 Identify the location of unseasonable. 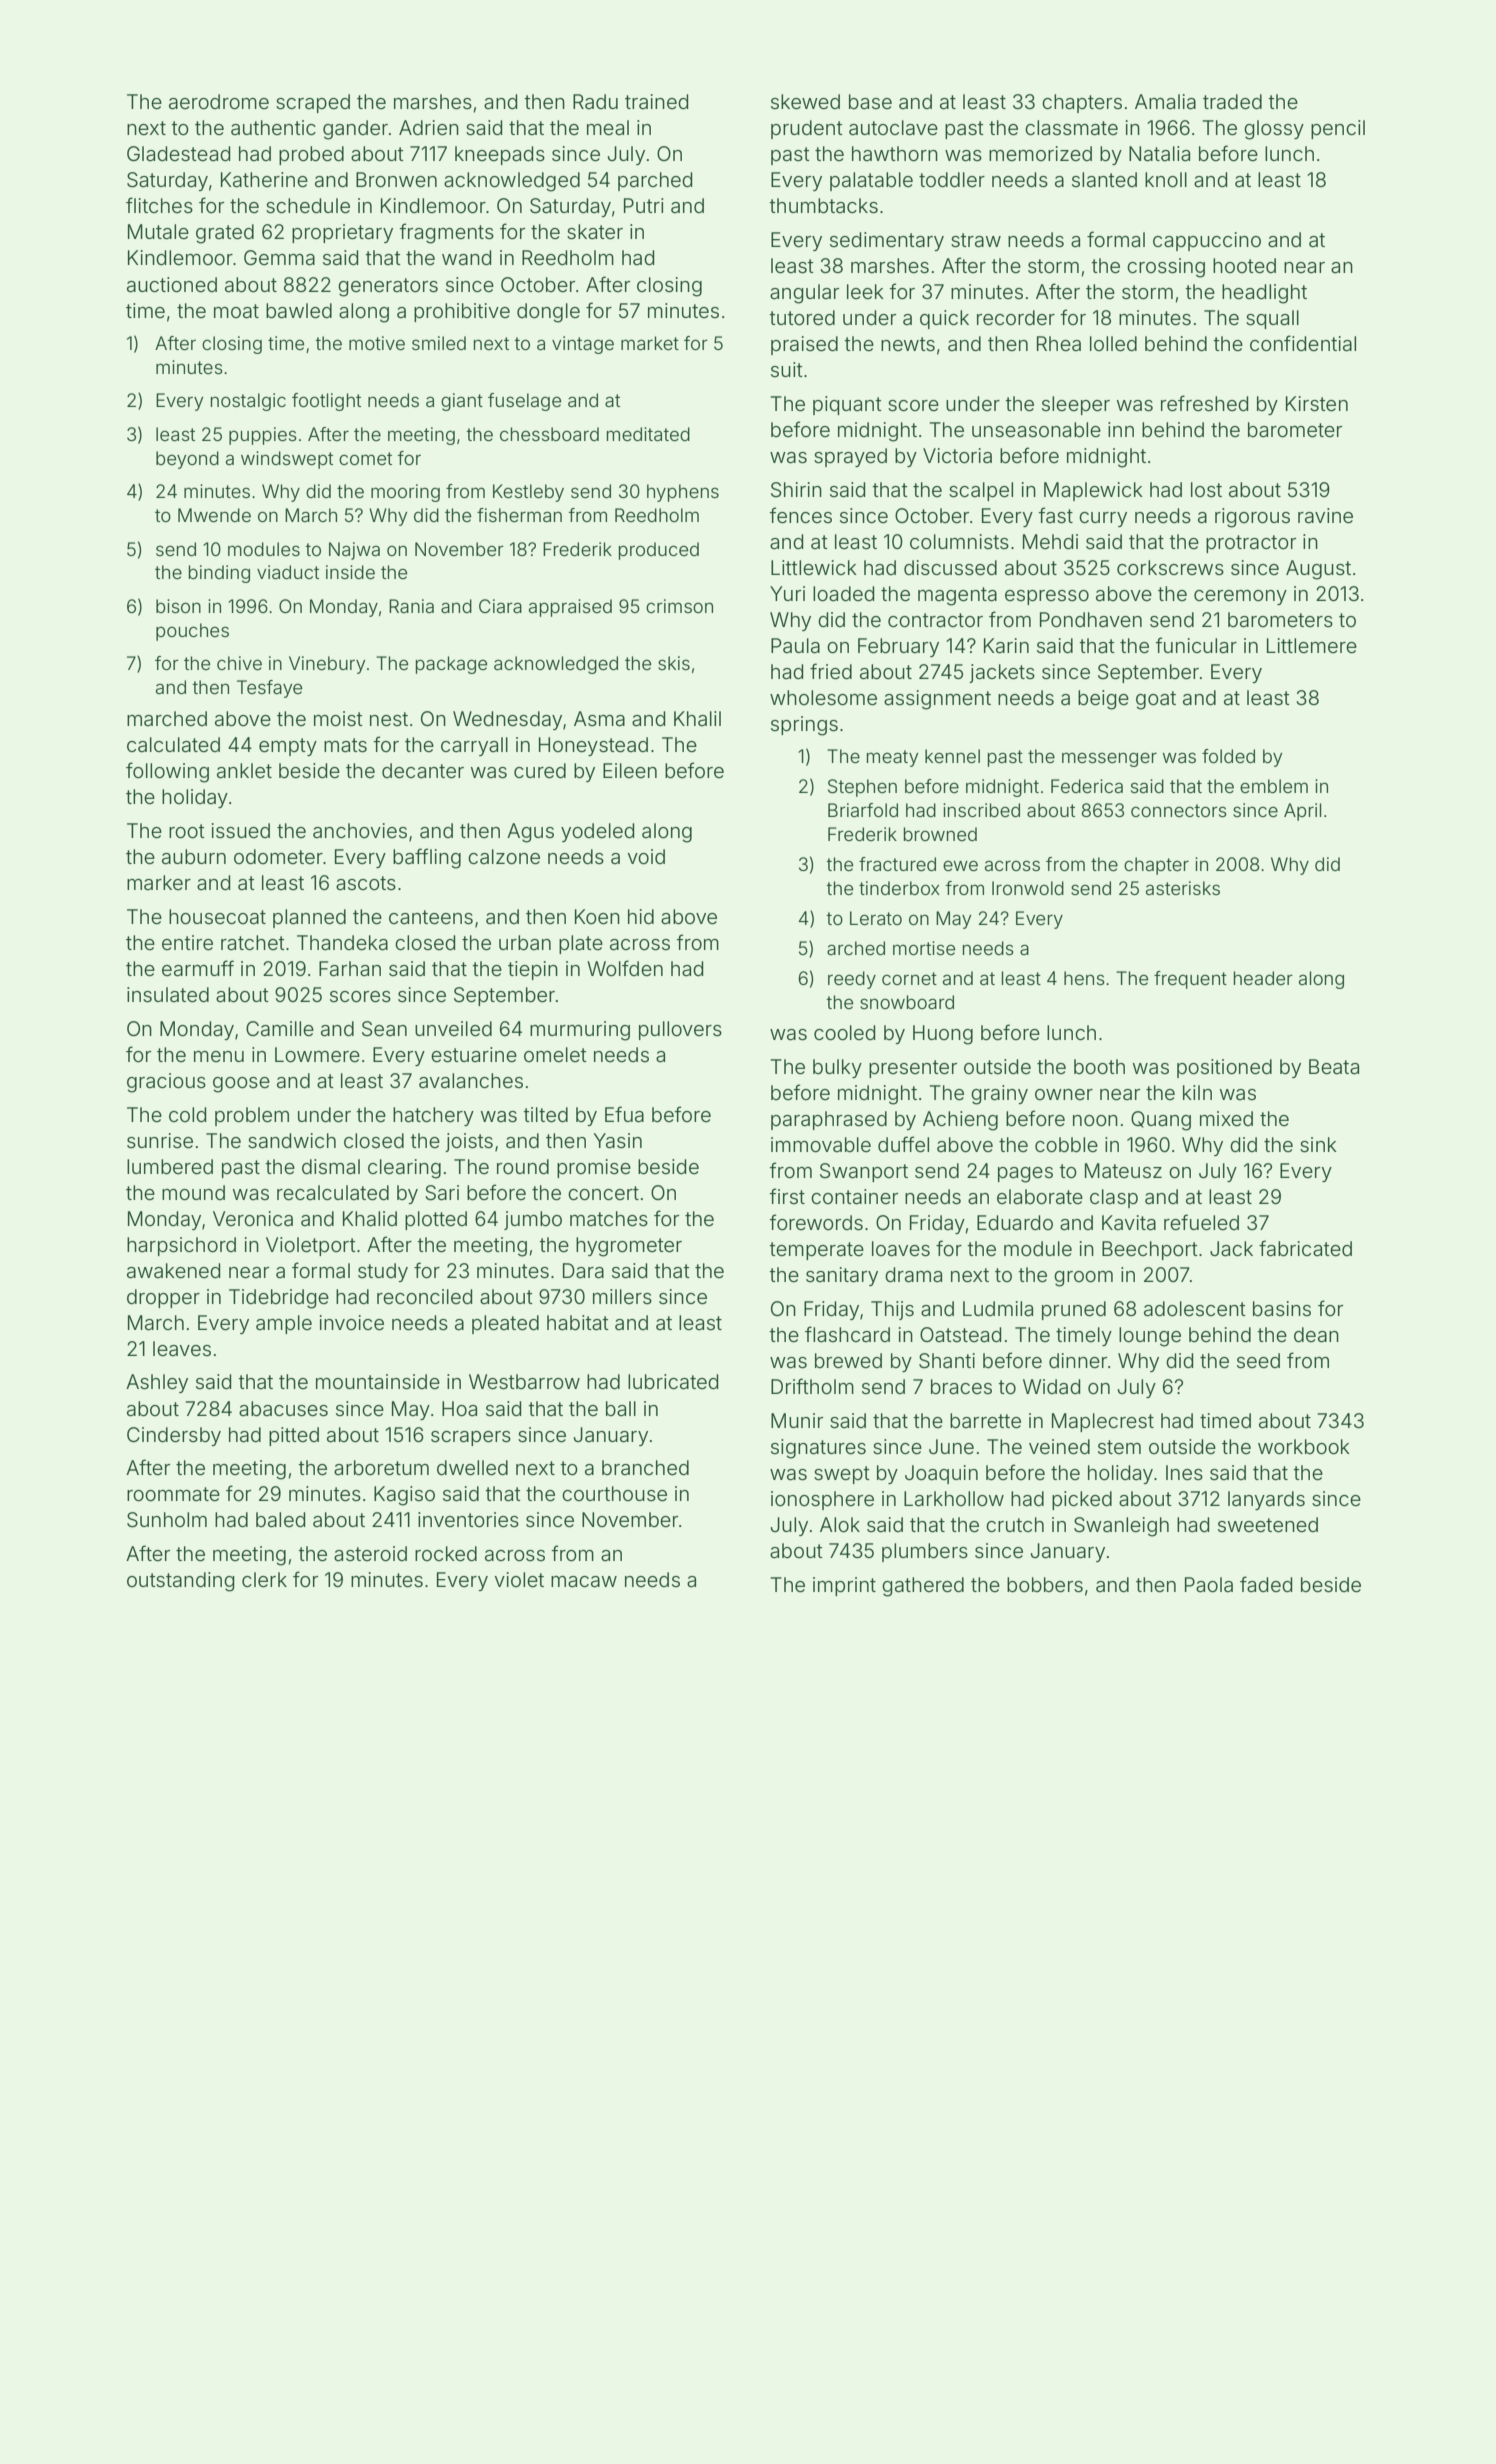
(1036, 429).
